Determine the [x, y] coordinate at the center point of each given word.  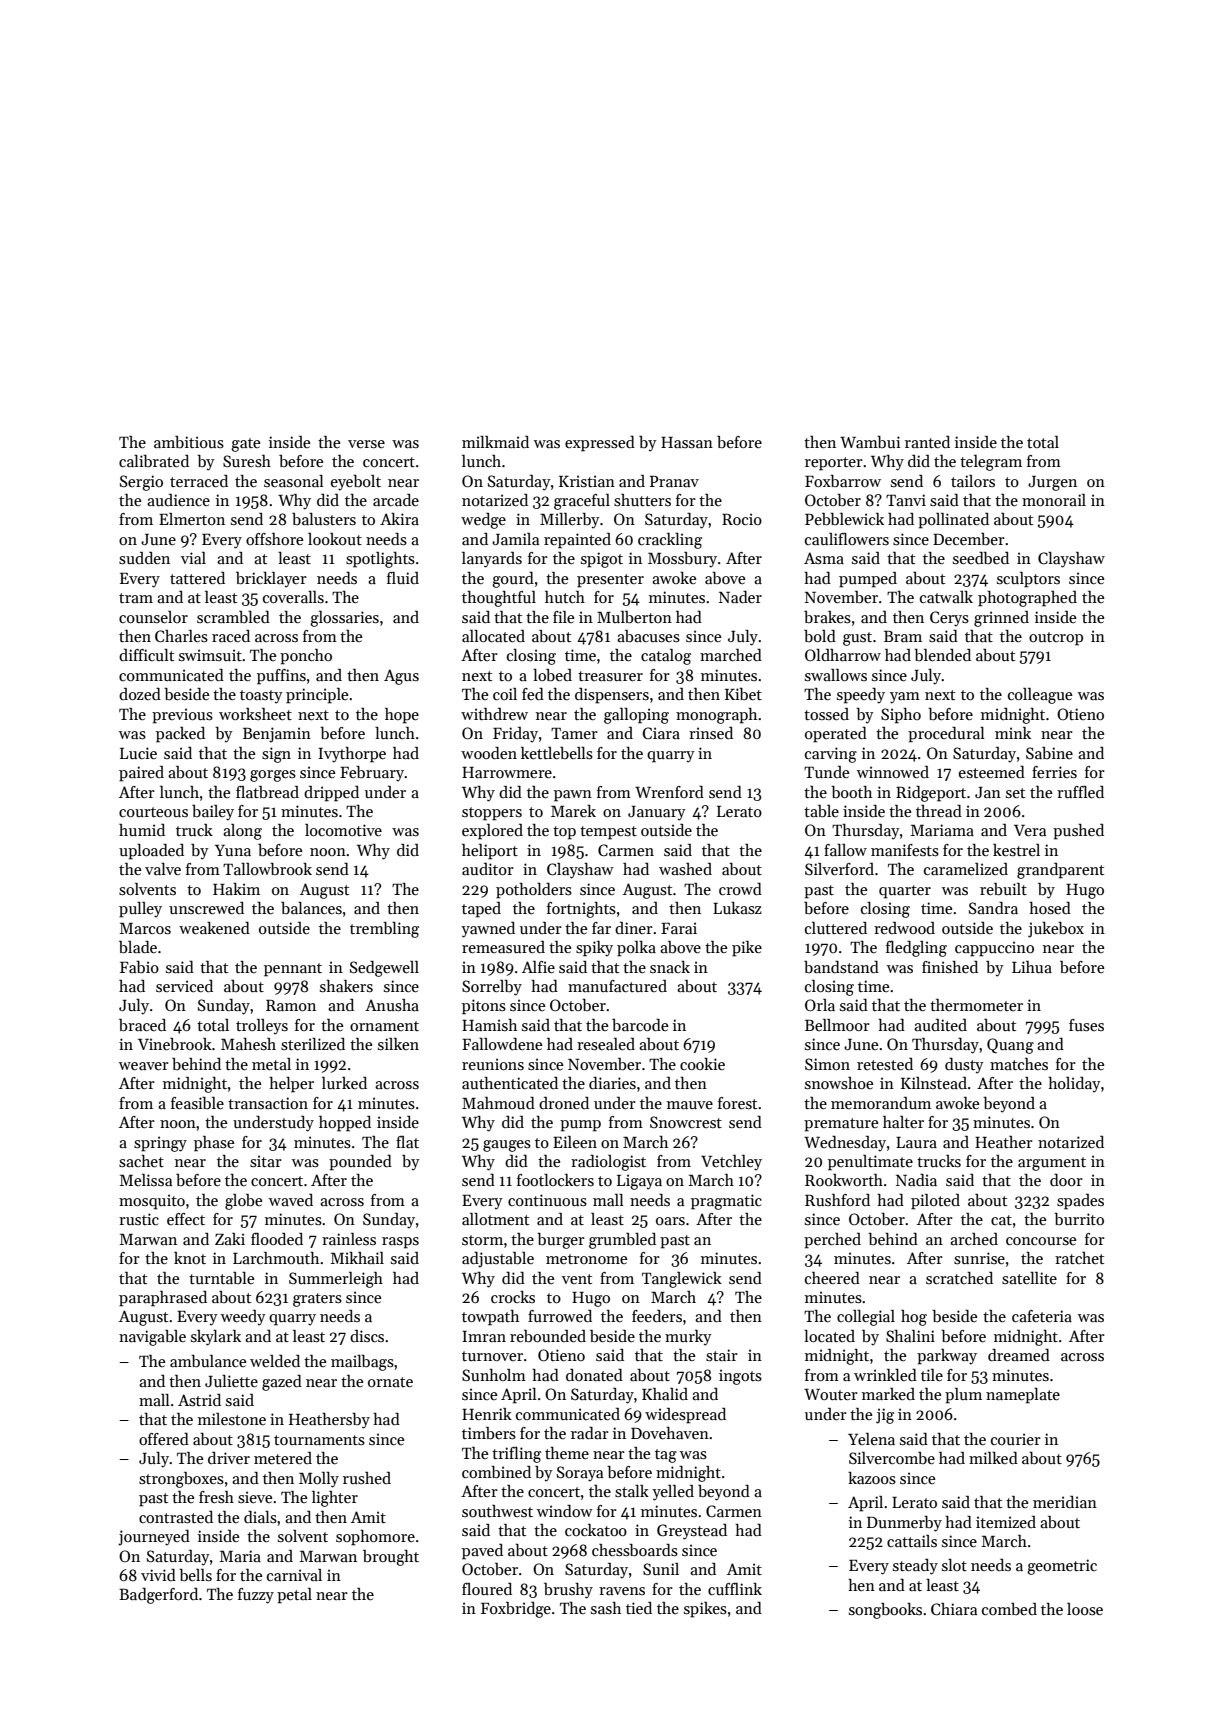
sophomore [375, 1538]
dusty [964, 1066]
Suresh [247, 461]
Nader [740, 597]
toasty [261, 697]
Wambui [870, 442]
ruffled [1080, 792]
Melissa [146, 1180]
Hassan [687, 442]
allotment [495, 1219]
